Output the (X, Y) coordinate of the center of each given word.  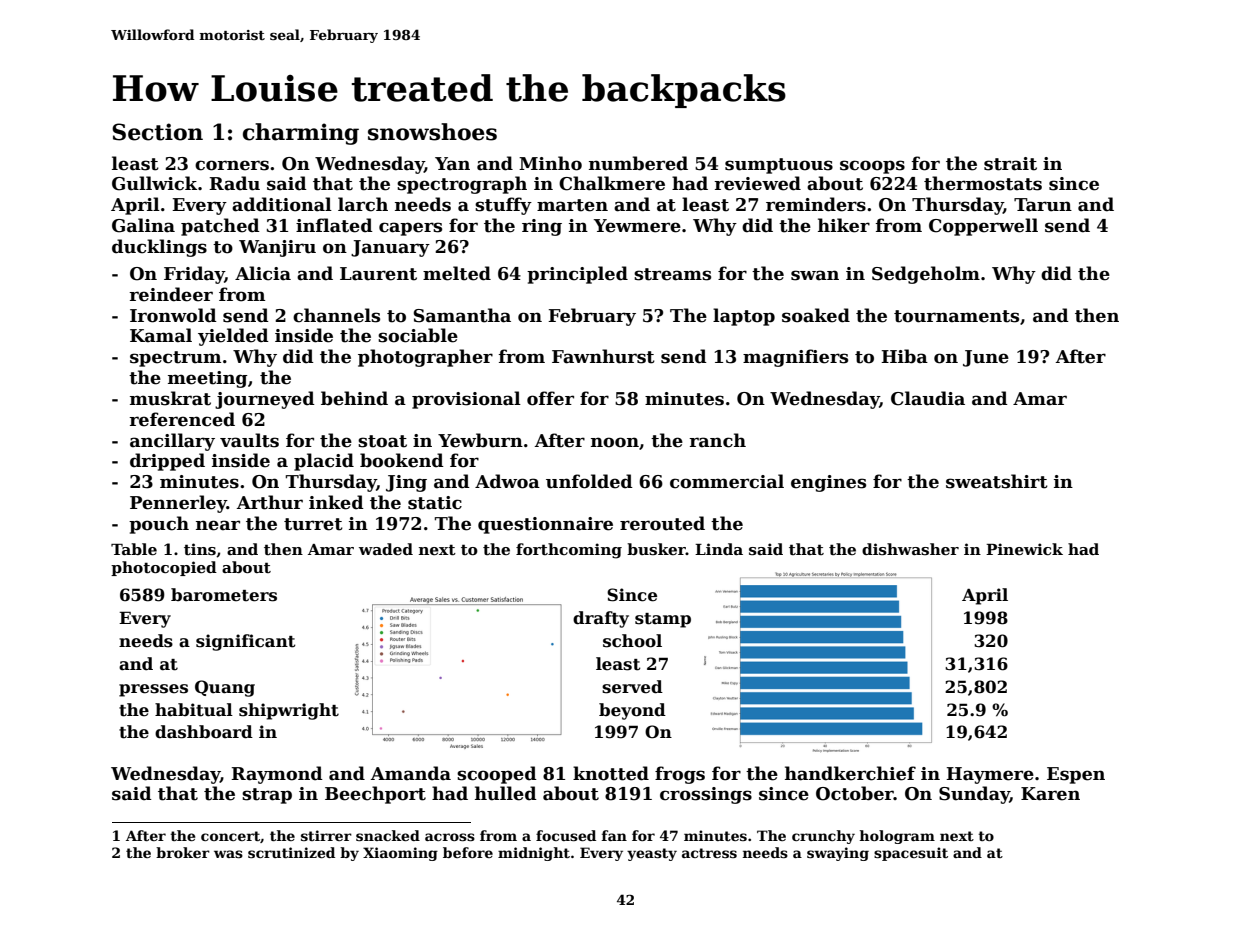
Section (157, 132)
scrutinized (291, 852)
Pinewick (1024, 549)
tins (200, 549)
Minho (550, 163)
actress (709, 853)
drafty (601, 619)
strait (1010, 164)
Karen (1050, 794)
